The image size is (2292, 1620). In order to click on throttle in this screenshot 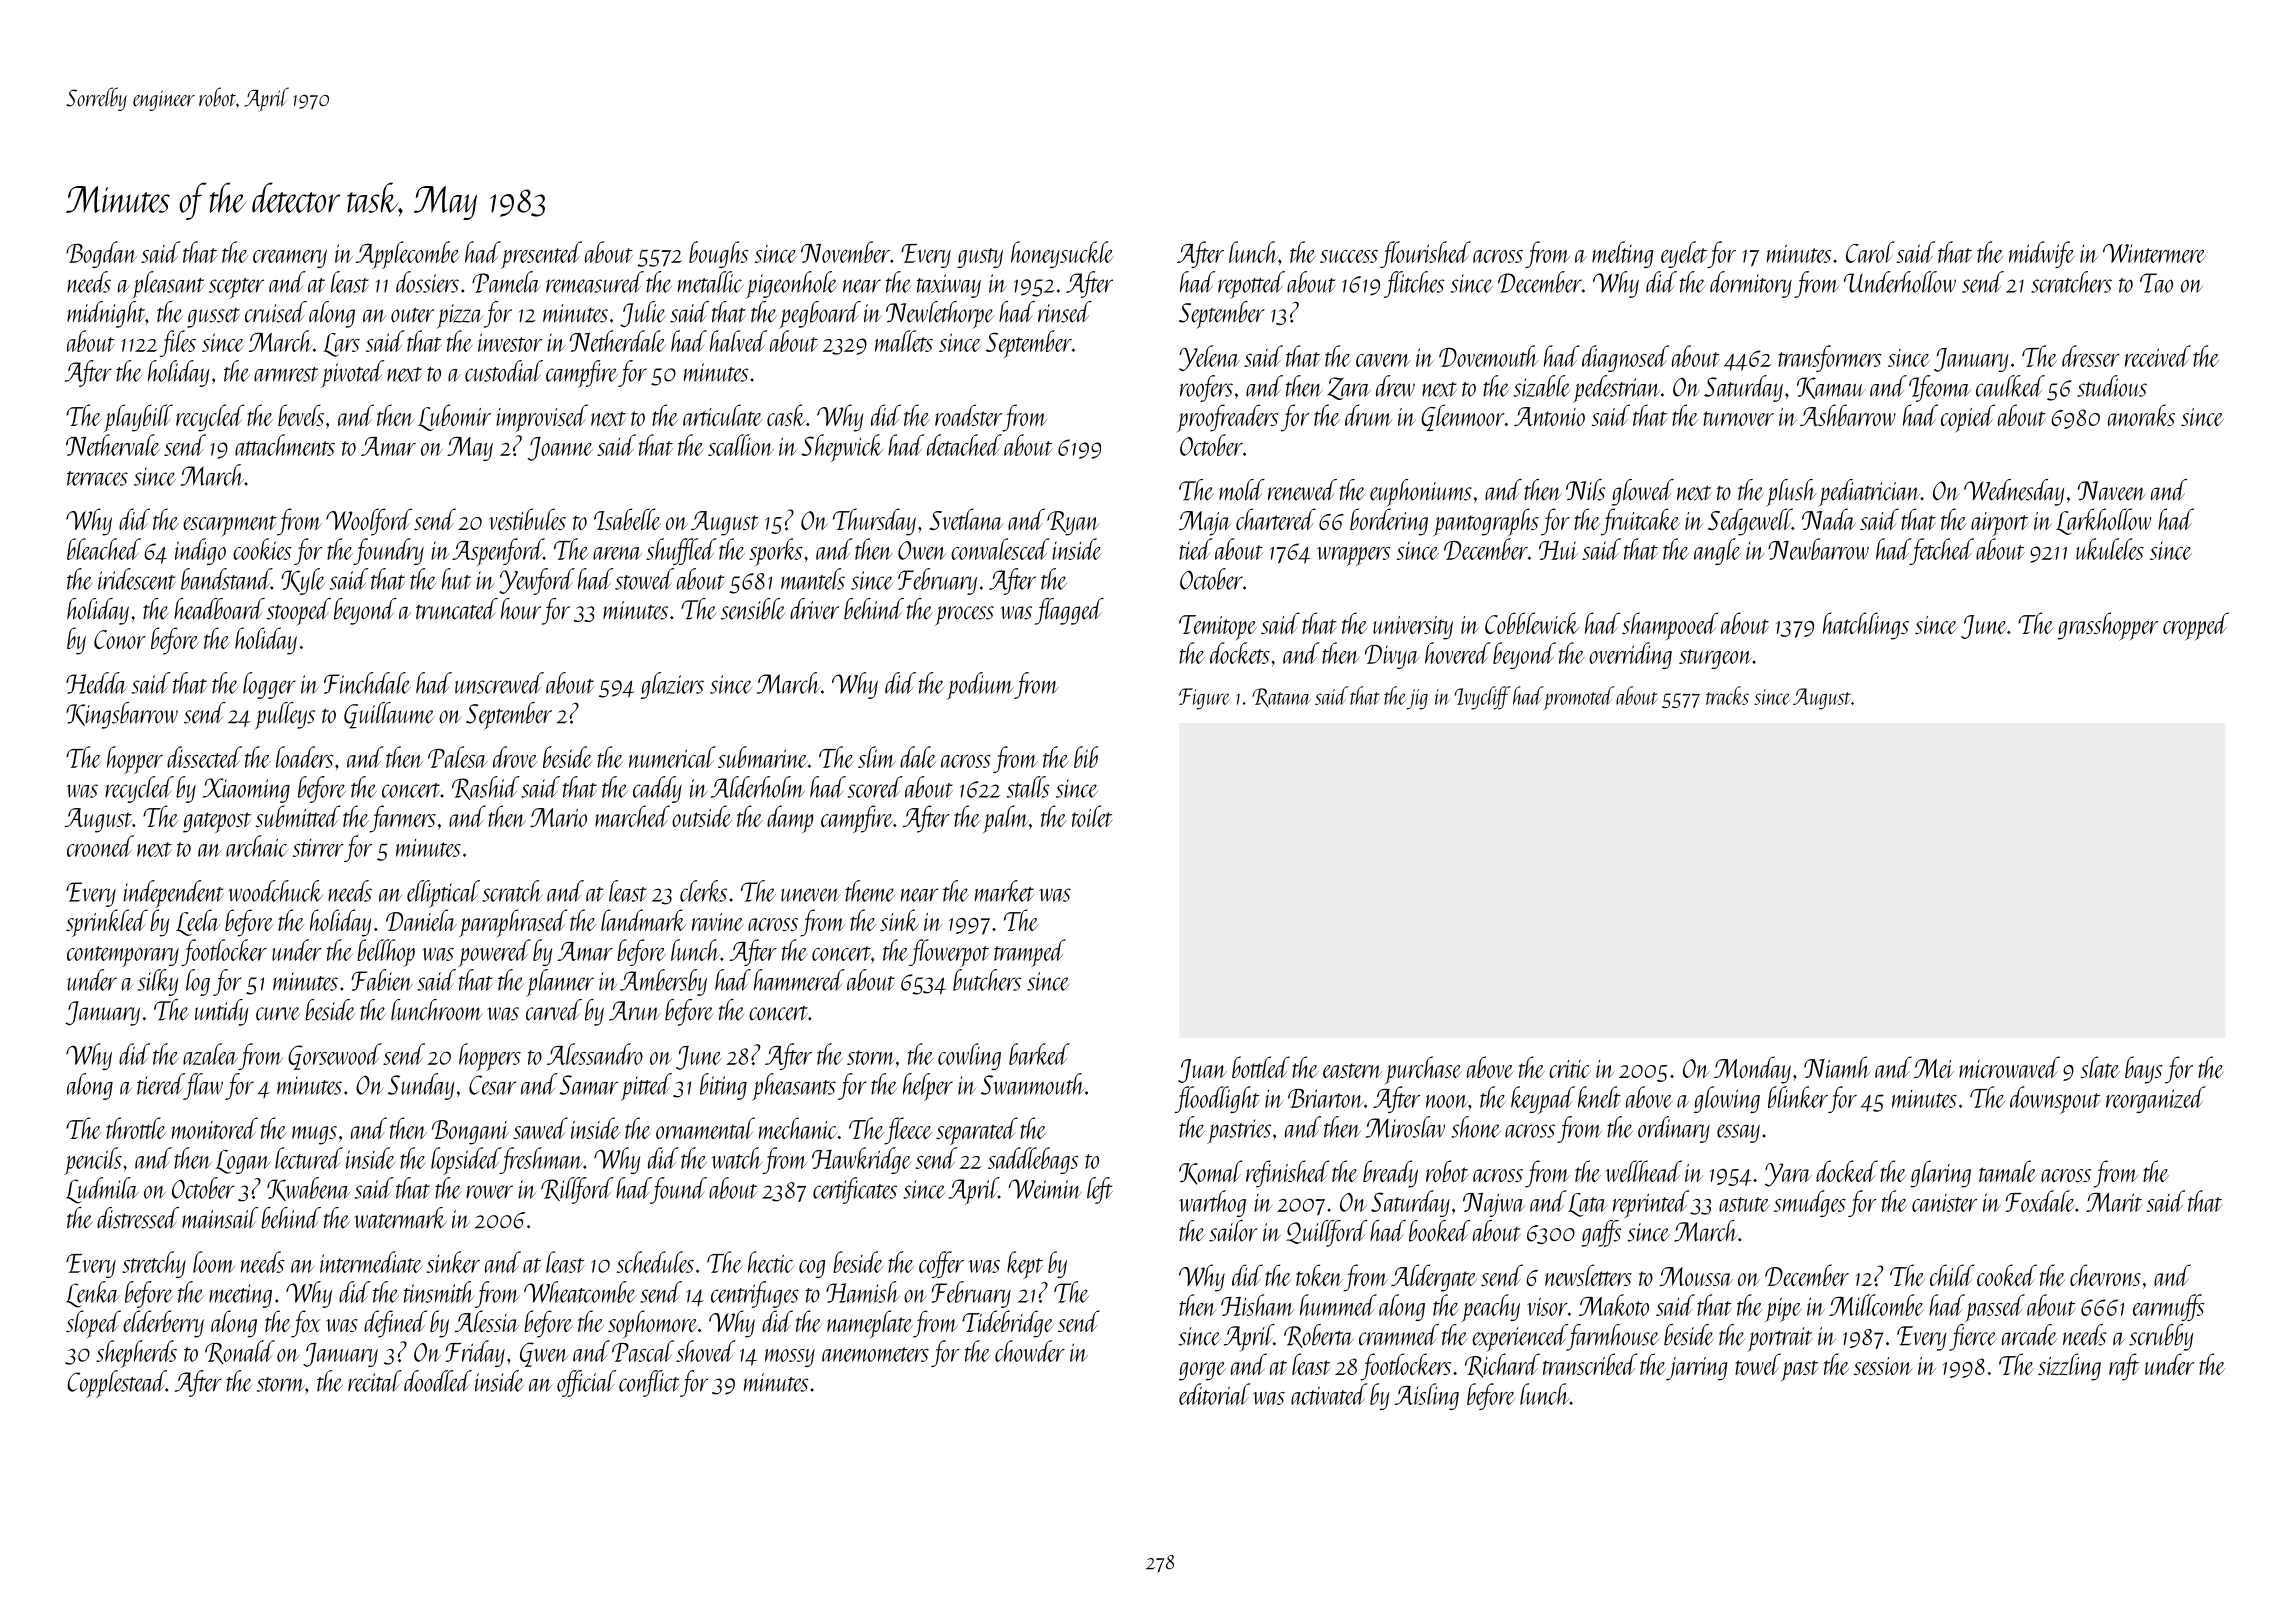, I will do `click(136, 1128)`.
